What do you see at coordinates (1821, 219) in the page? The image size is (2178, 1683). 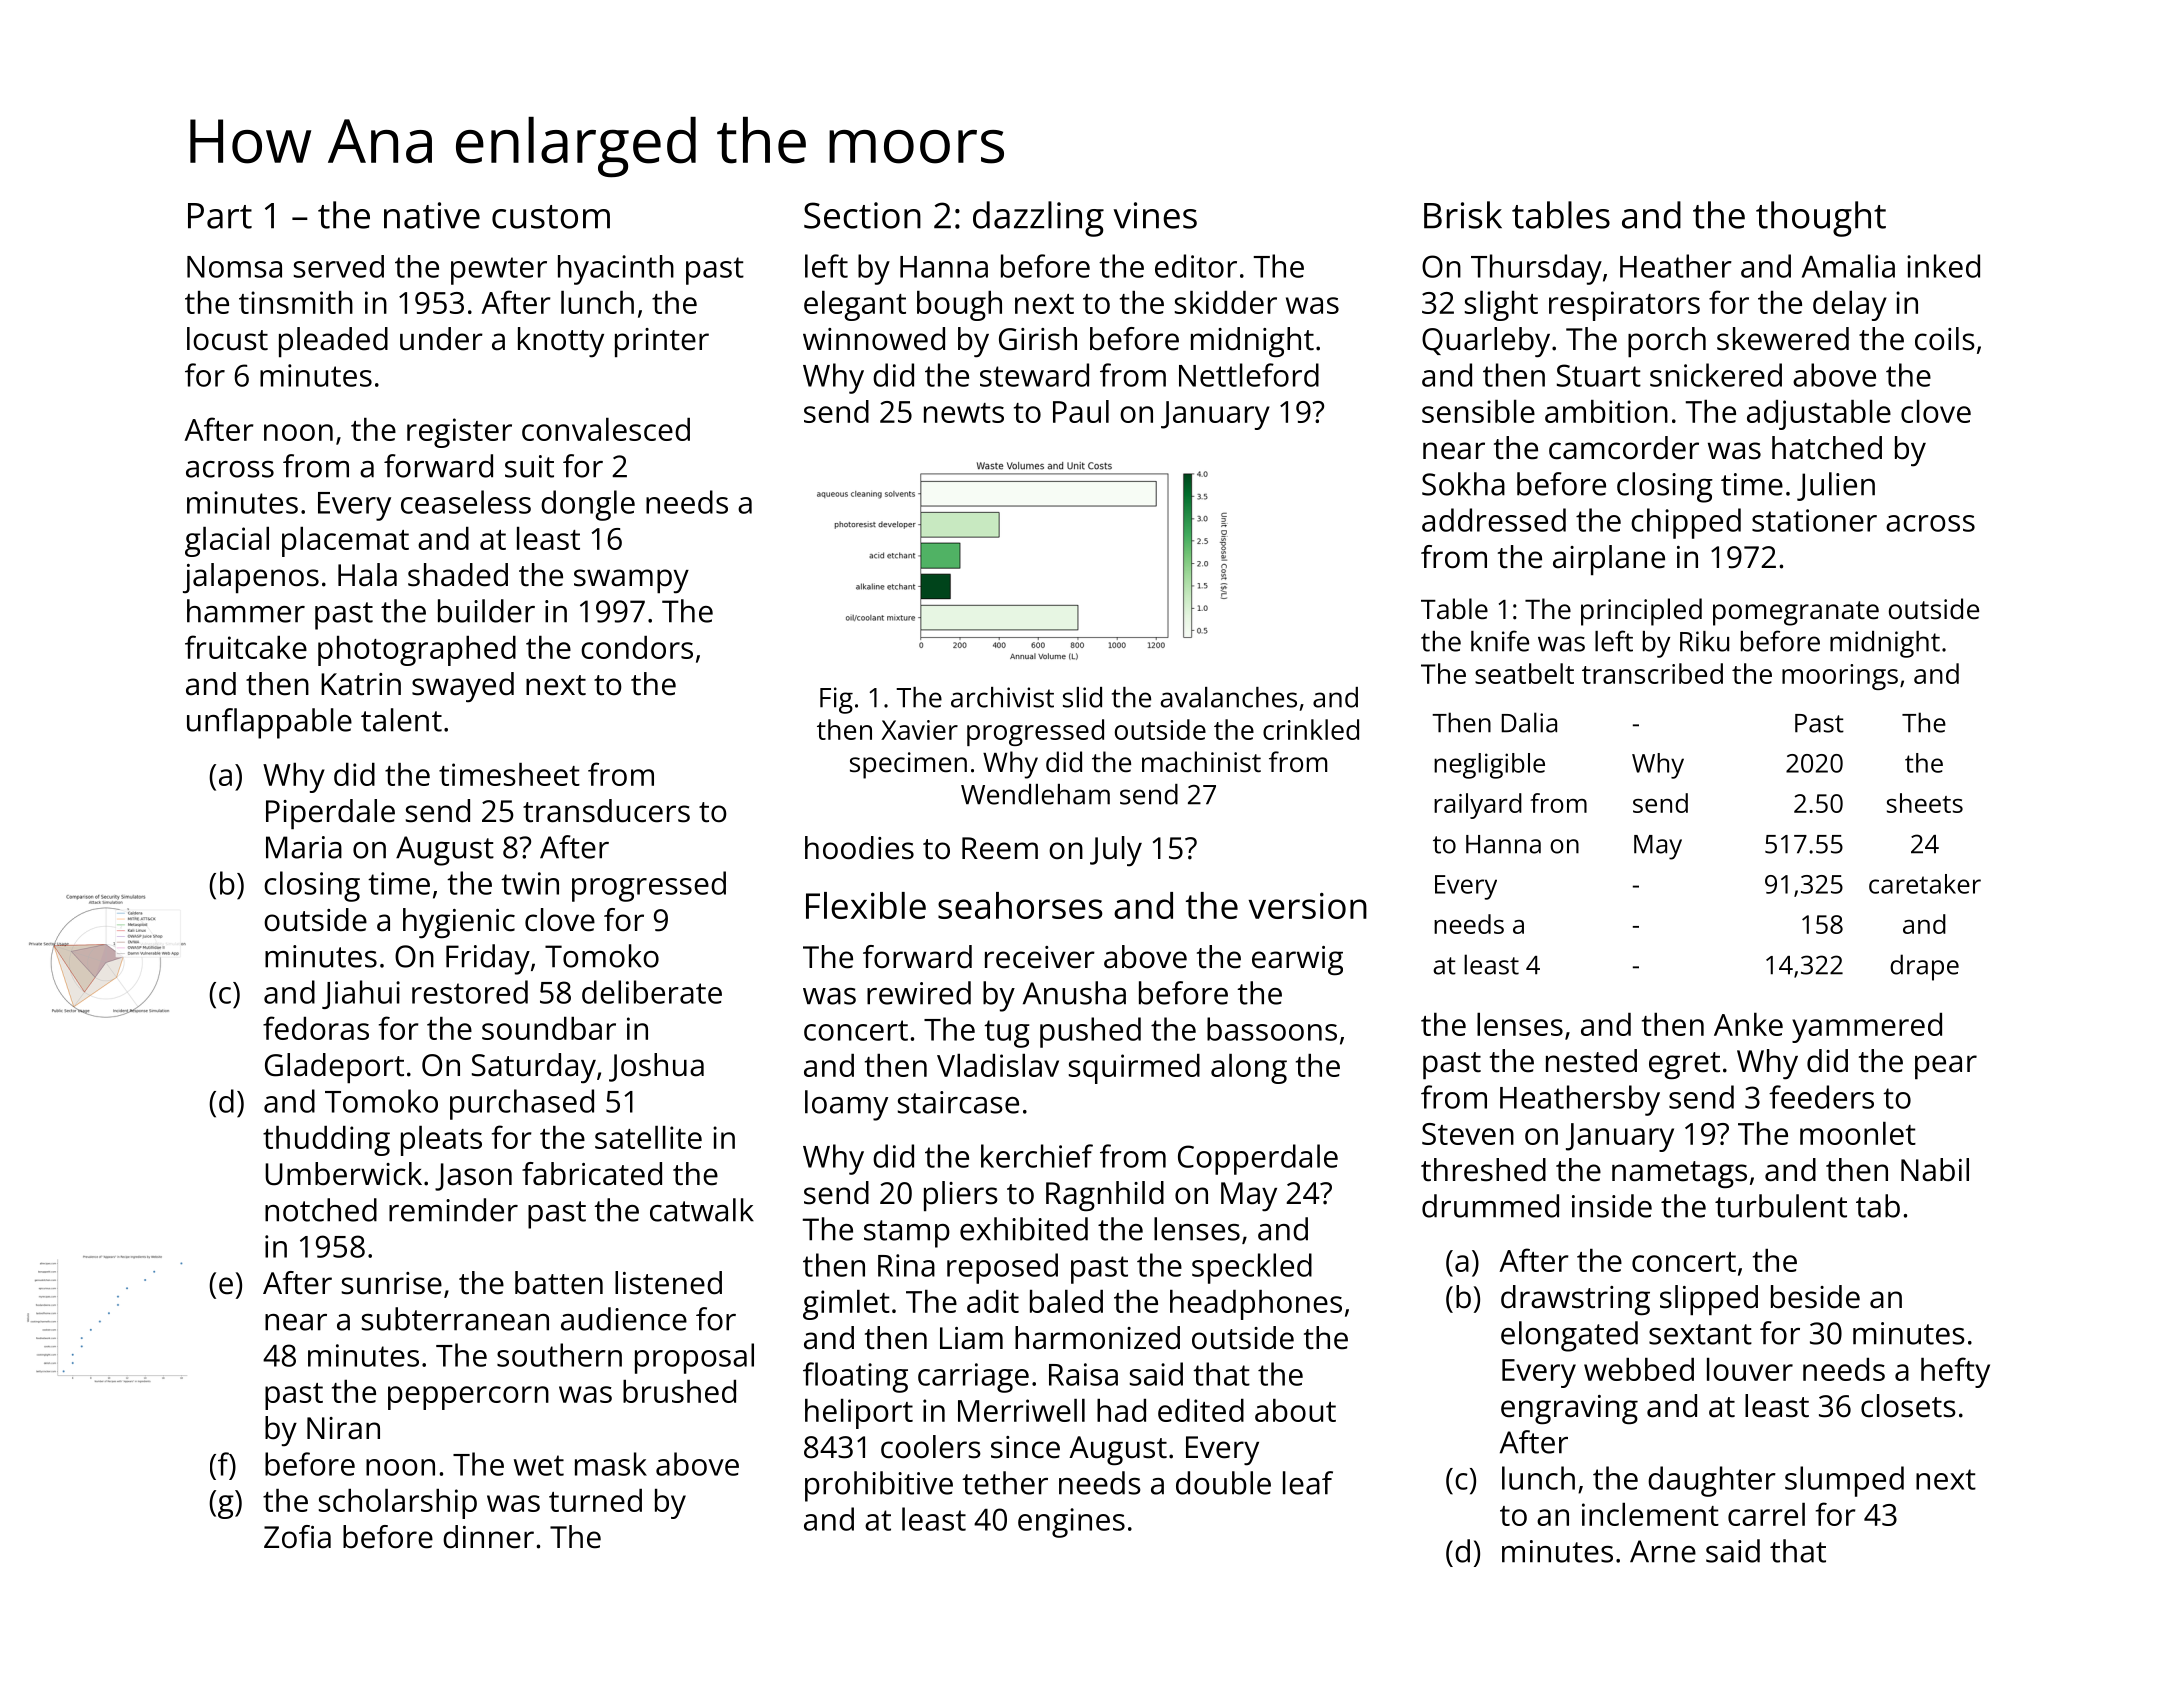 I see `thought` at bounding box center [1821, 219].
